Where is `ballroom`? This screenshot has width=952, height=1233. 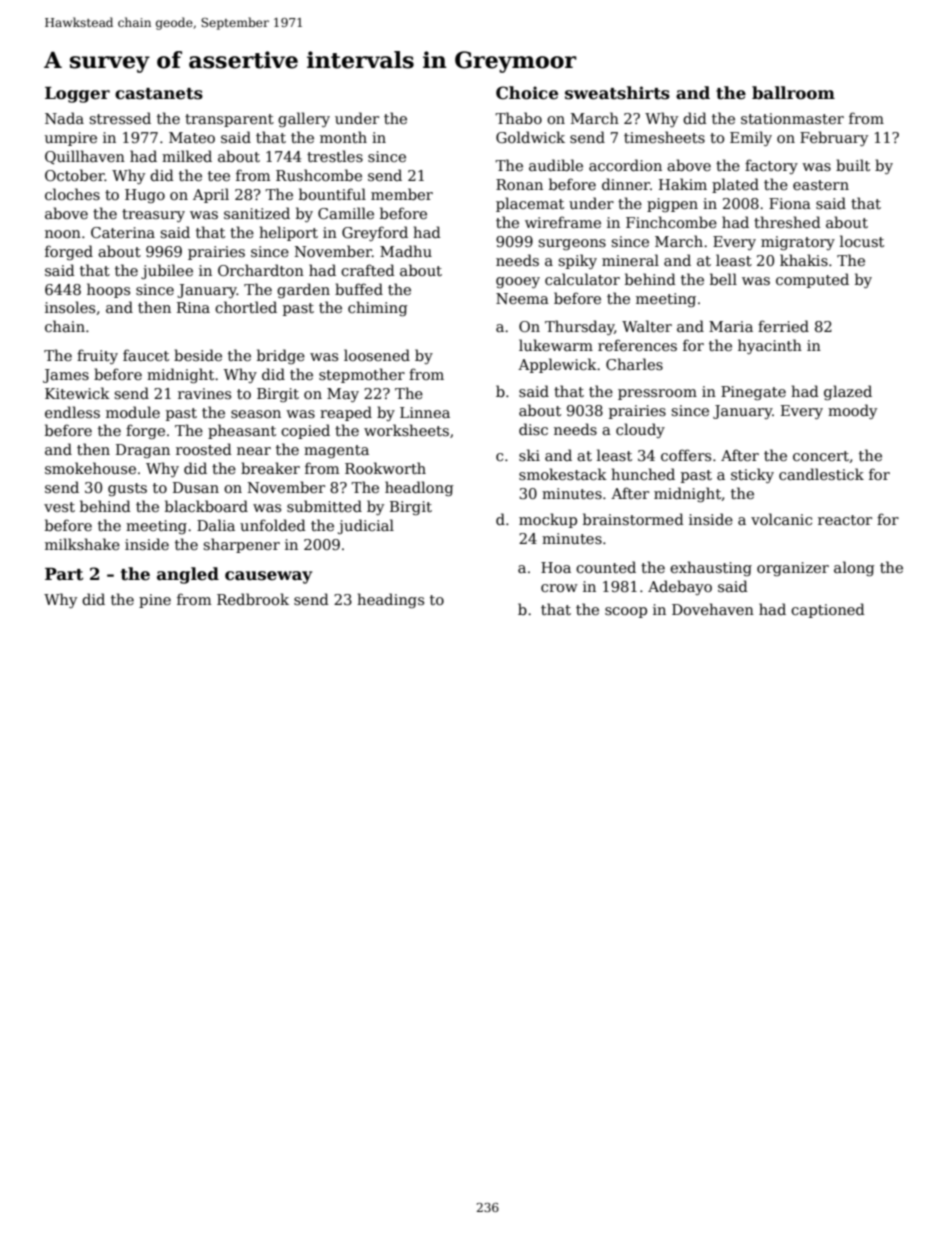
ballroom is located at coordinates (793, 93).
